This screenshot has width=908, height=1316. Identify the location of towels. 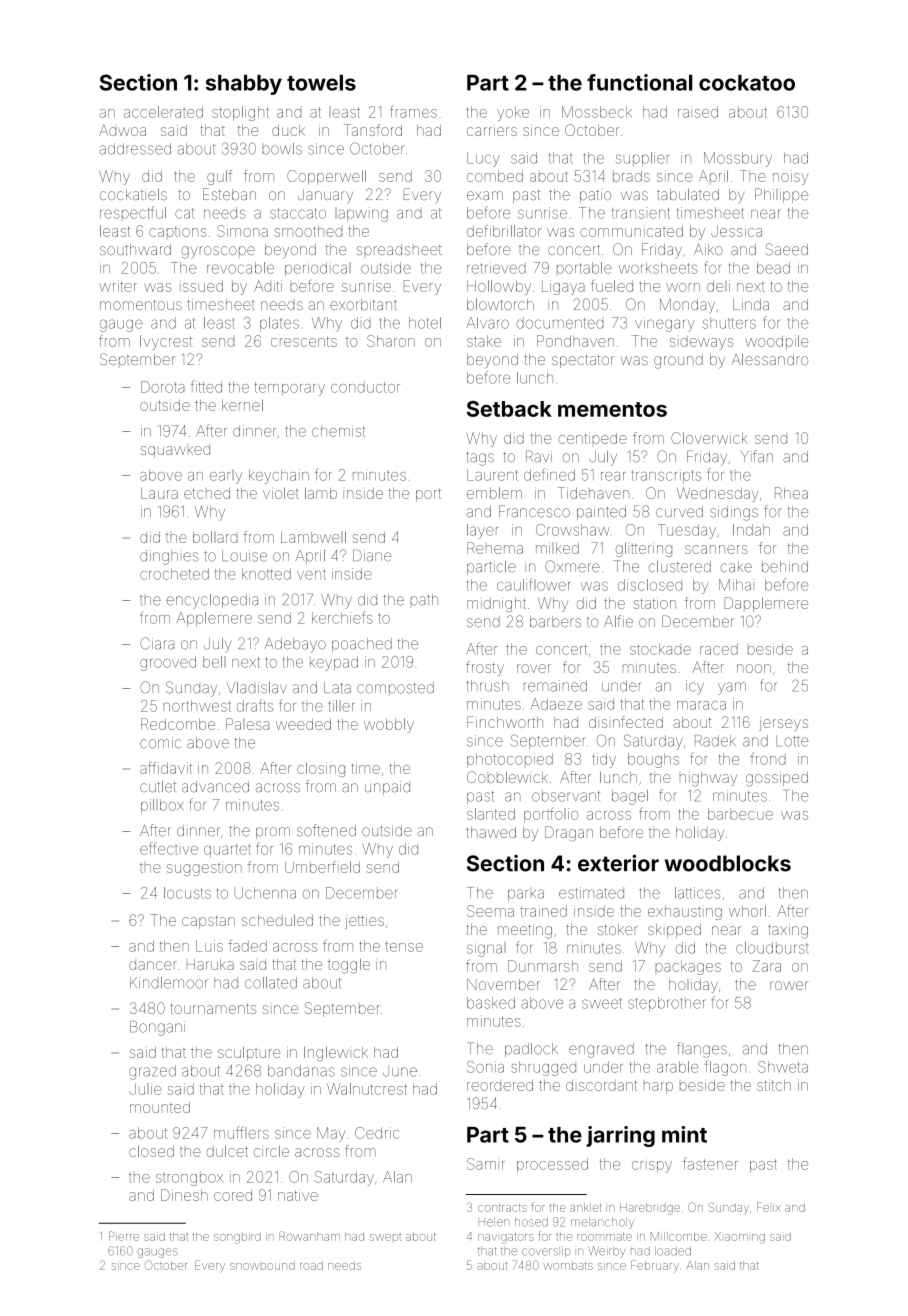
(321, 82).
